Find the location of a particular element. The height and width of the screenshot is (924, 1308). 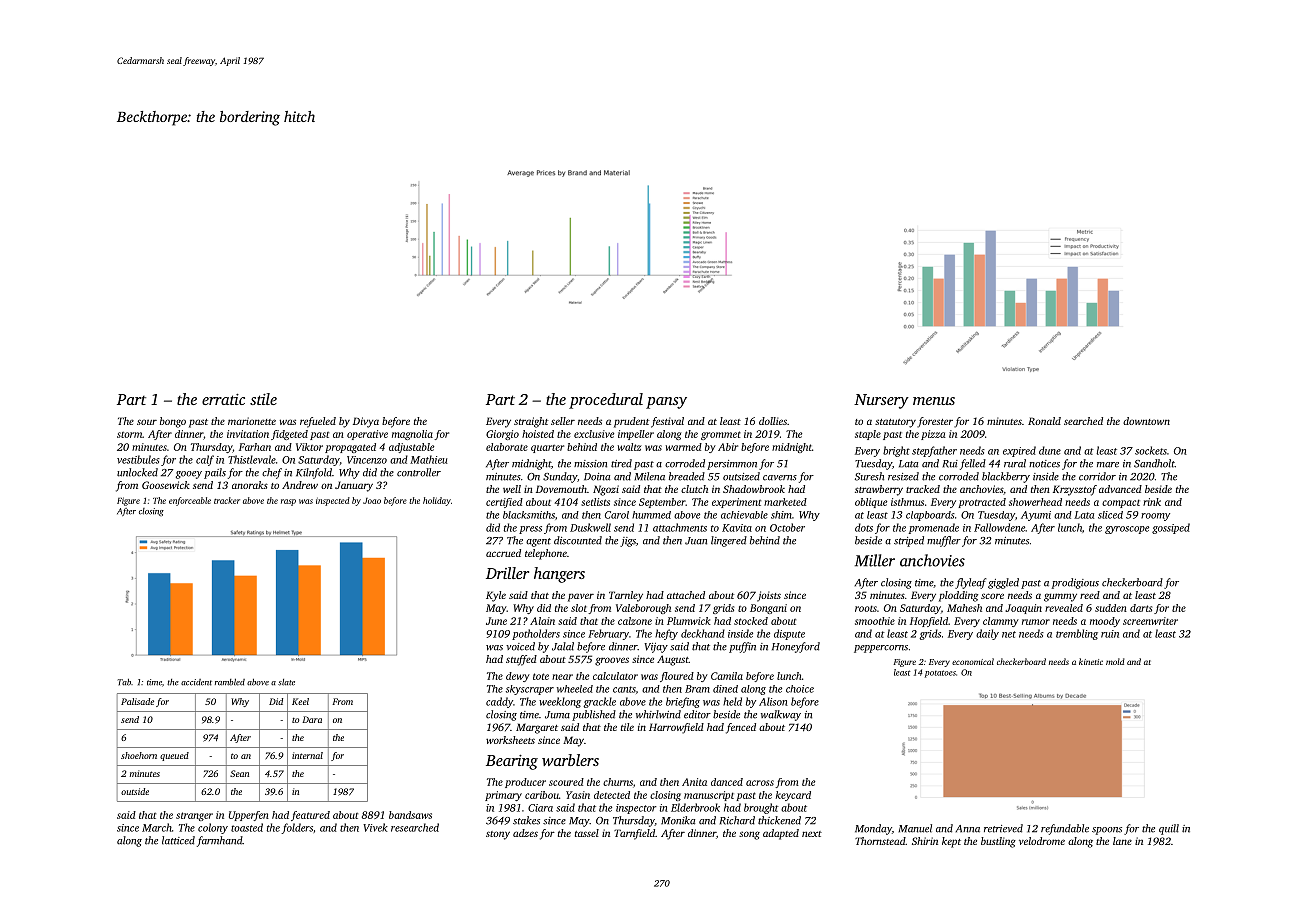

potatoes is located at coordinates (940, 674).
